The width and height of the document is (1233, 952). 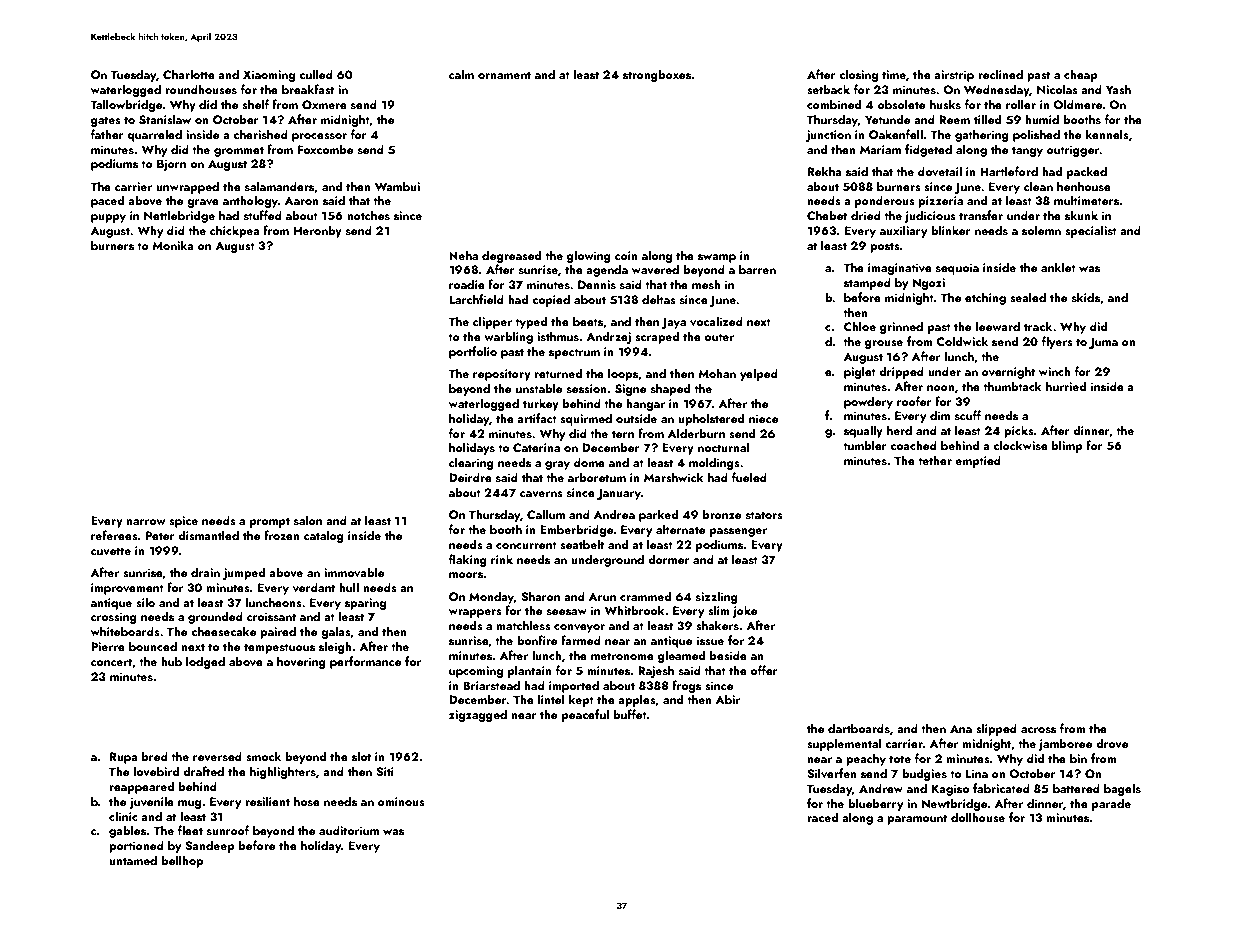 What do you see at coordinates (537, 640) in the document?
I see `bonfire` at bounding box center [537, 640].
